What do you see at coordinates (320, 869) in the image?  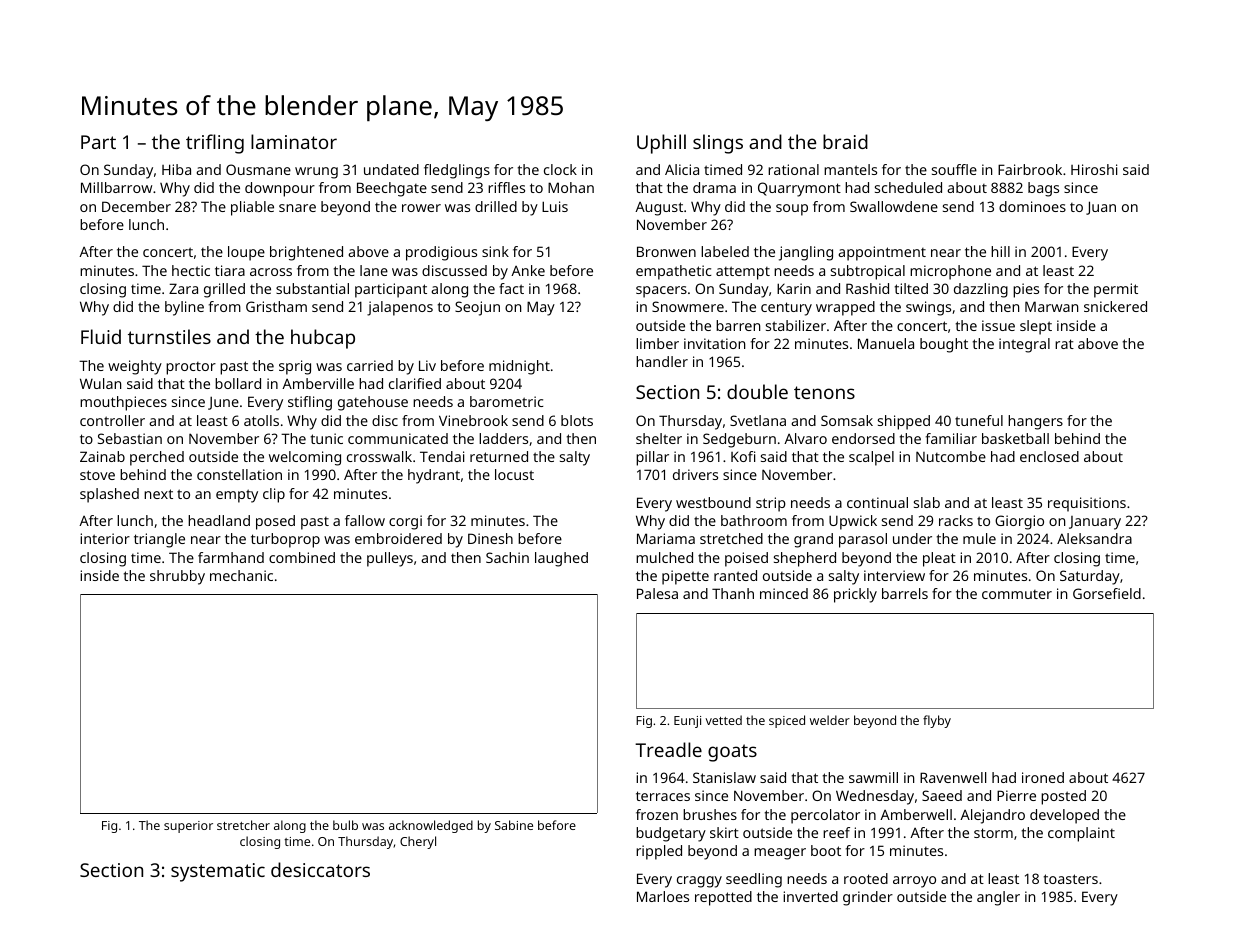 I see `desiccators` at bounding box center [320, 869].
